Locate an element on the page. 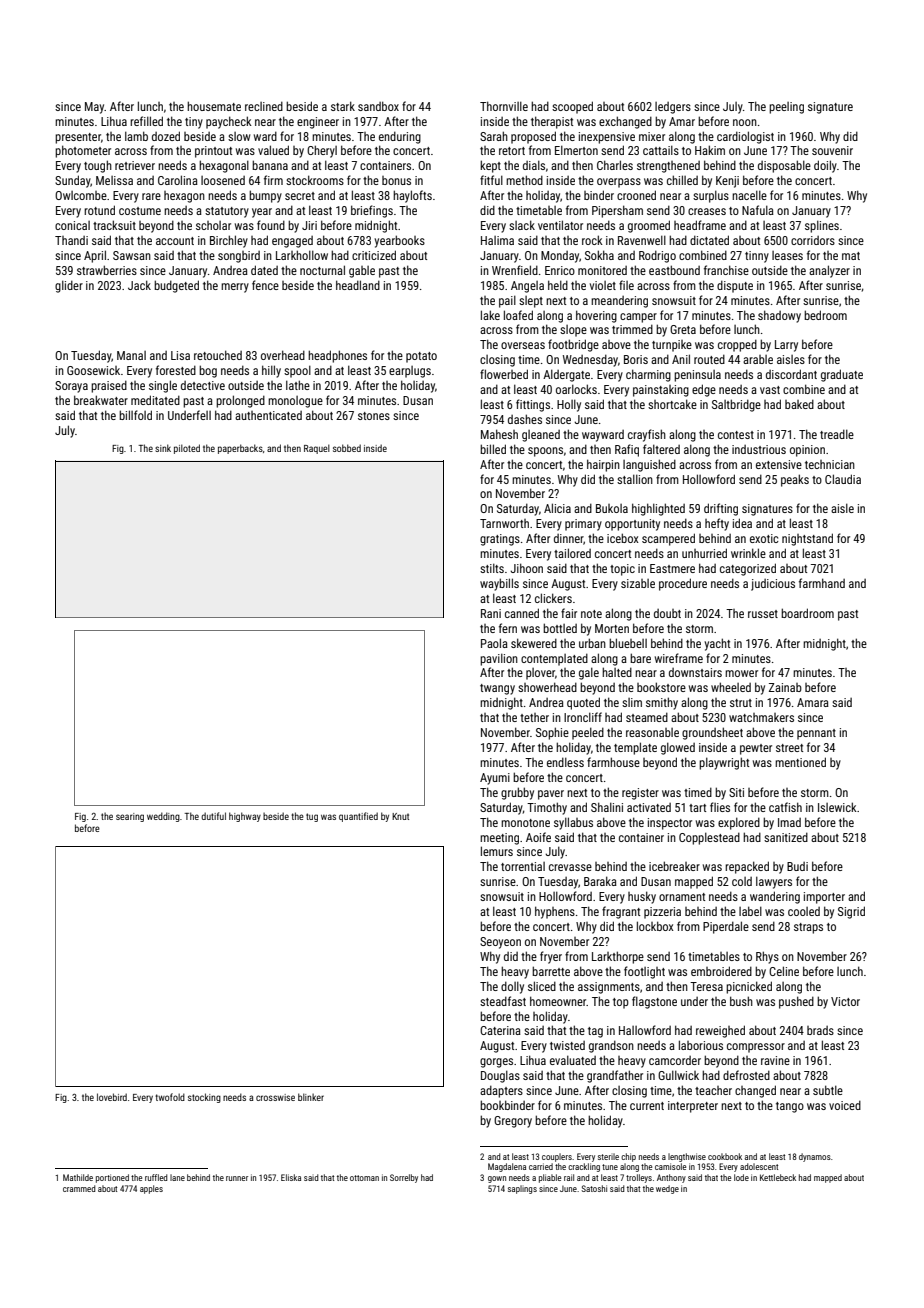 The height and width of the page is (1308, 924). footlight is located at coordinates (644, 972).
